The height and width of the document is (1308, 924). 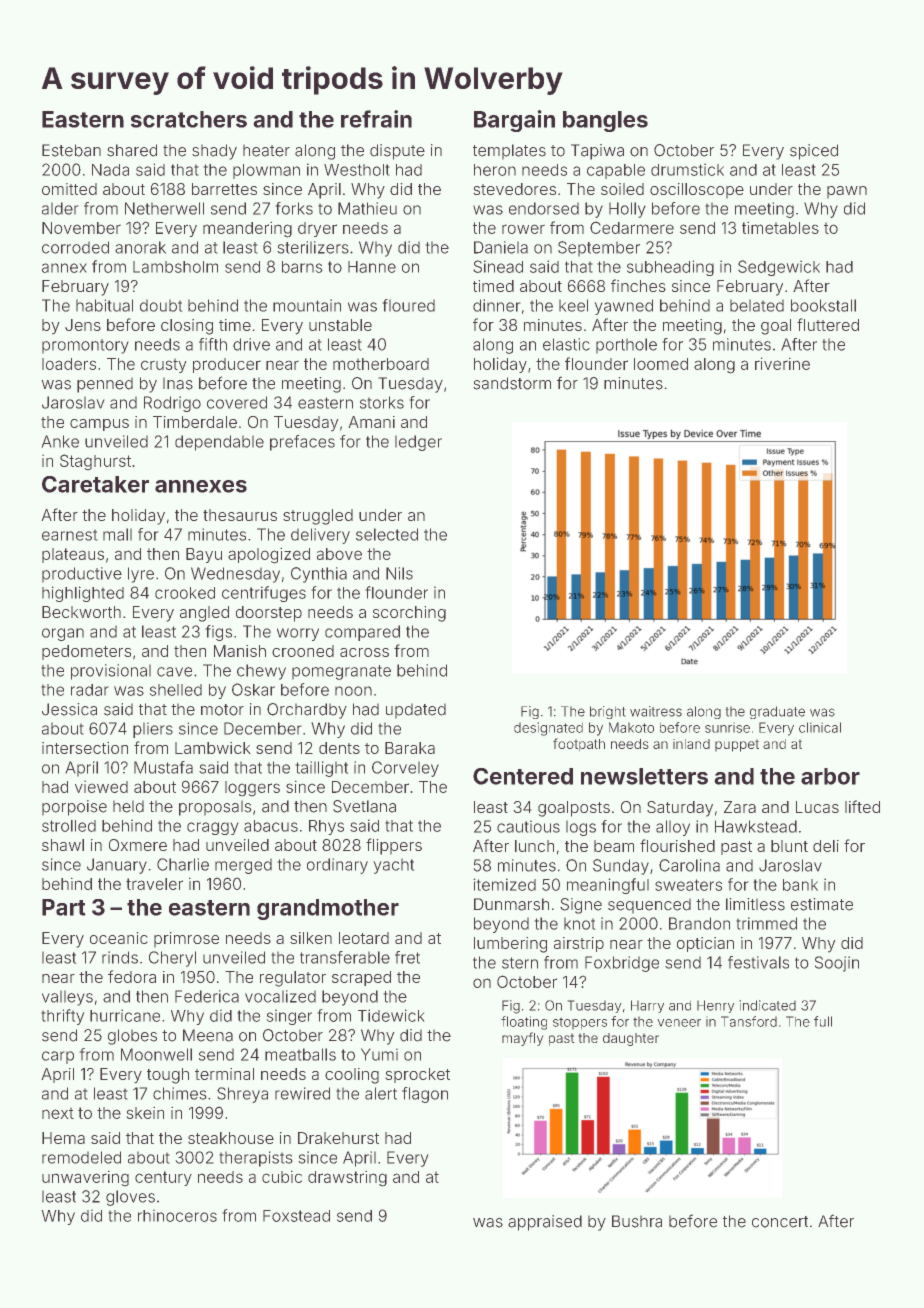 What do you see at coordinates (364, 806) in the document?
I see `Svetlana` at bounding box center [364, 806].
